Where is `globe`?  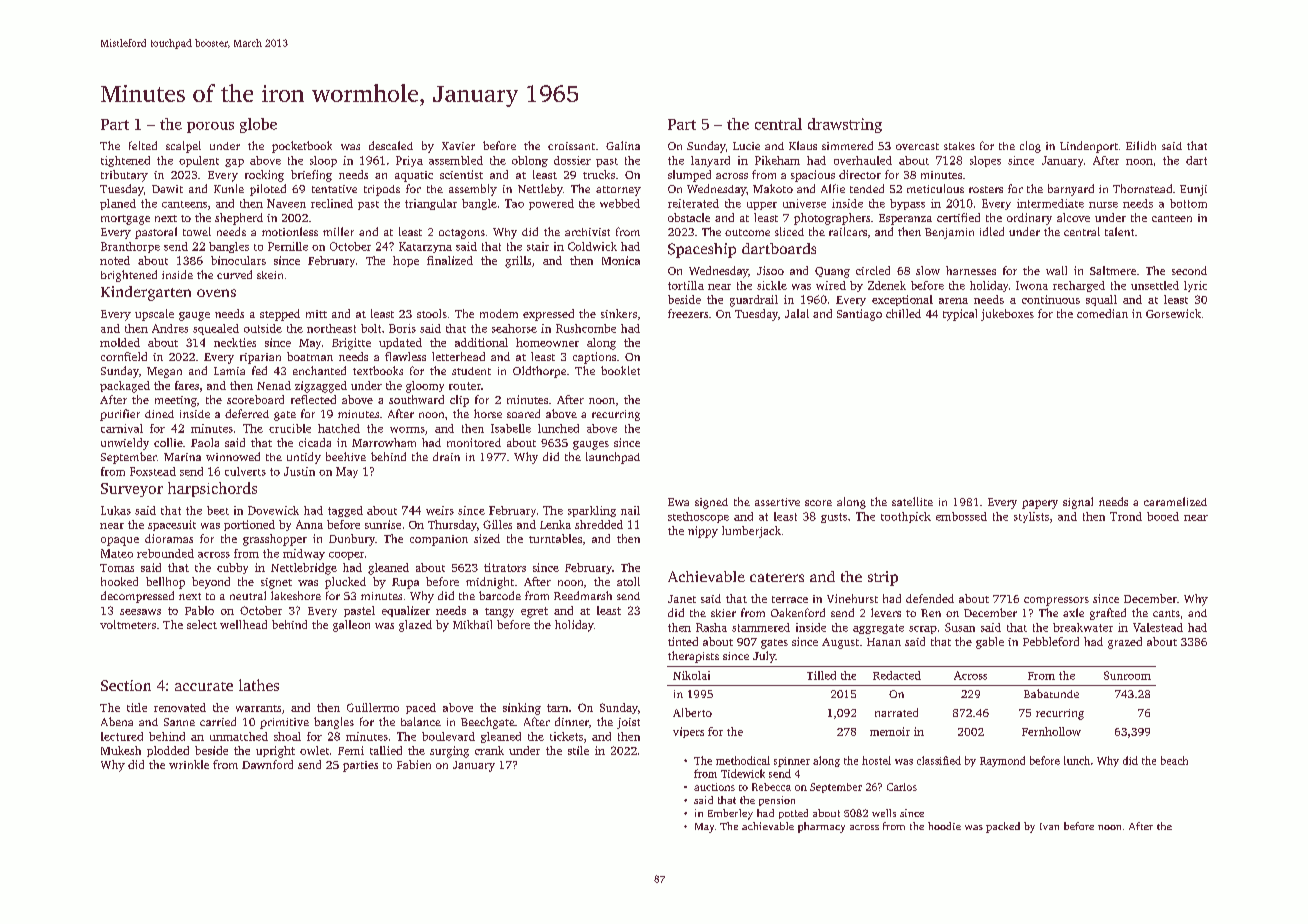 globe is located at coordinates (258, 125).
